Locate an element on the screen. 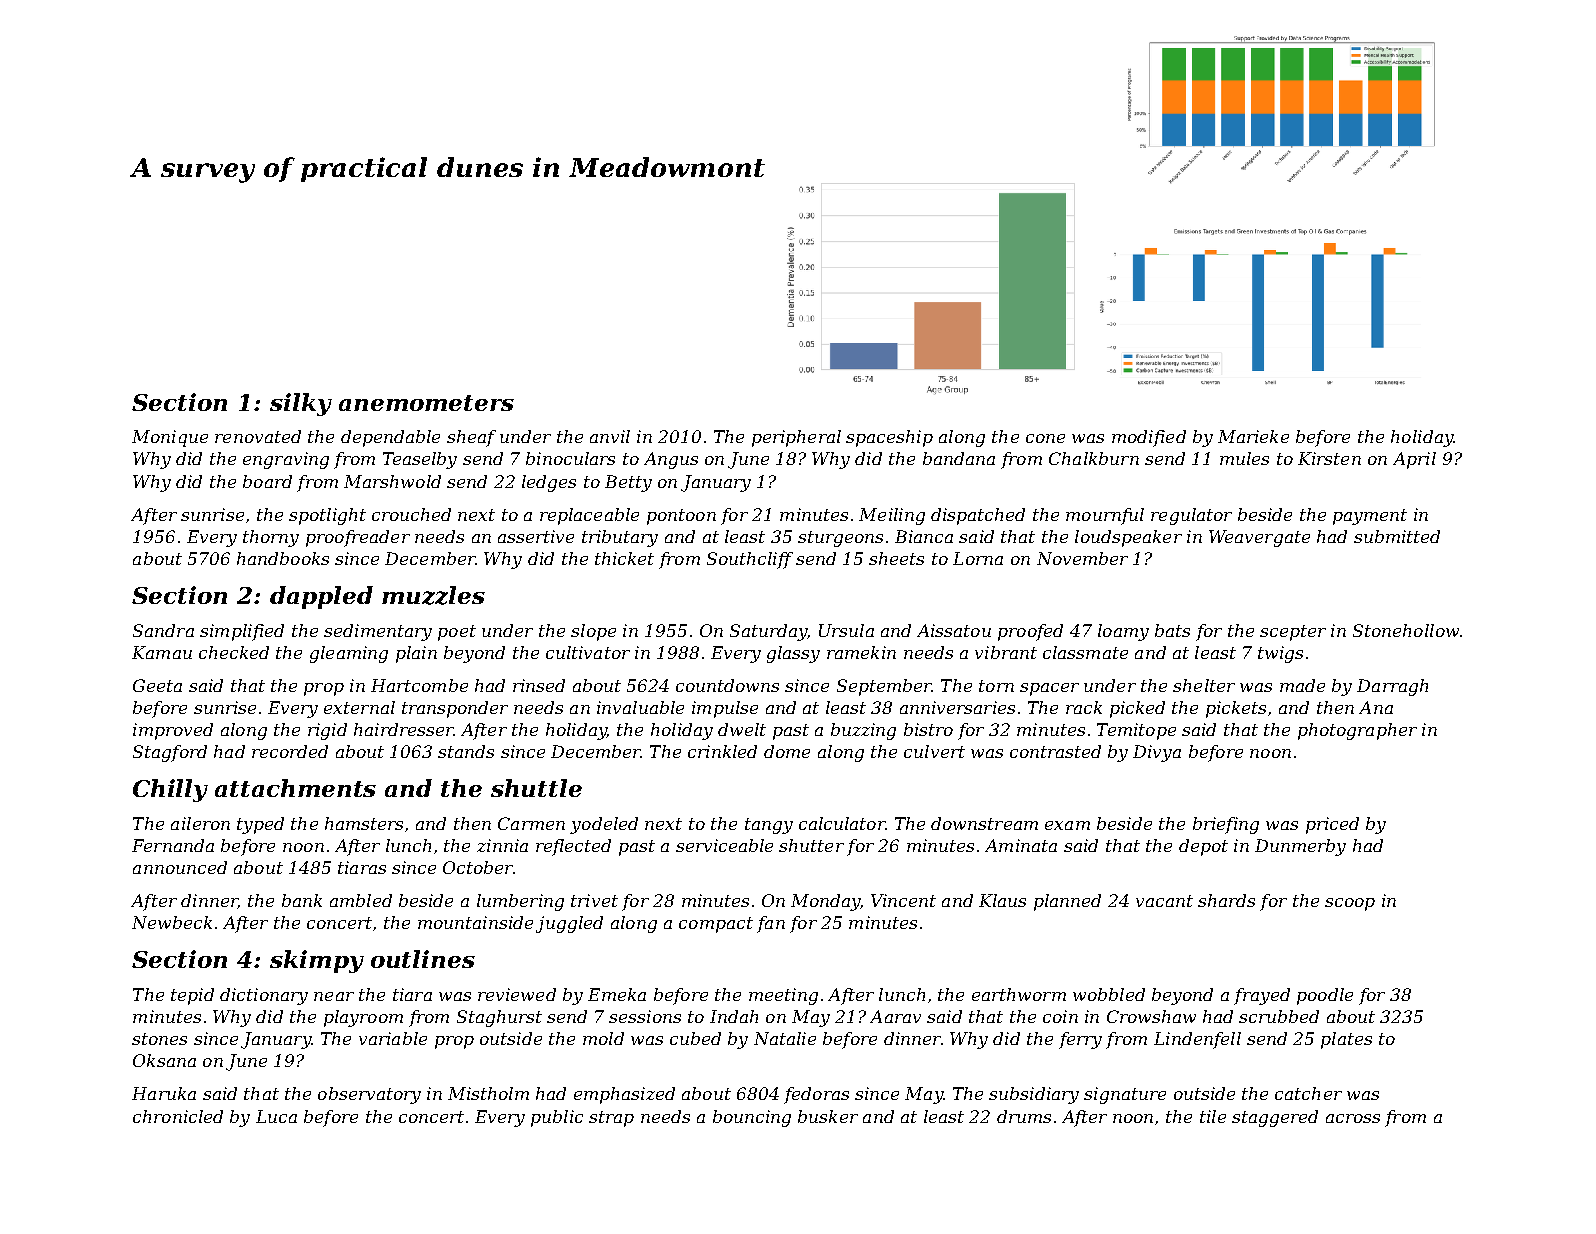 This screenshot has width=1596, height=1234. Marieke is located at coordinates (1253, 436).
